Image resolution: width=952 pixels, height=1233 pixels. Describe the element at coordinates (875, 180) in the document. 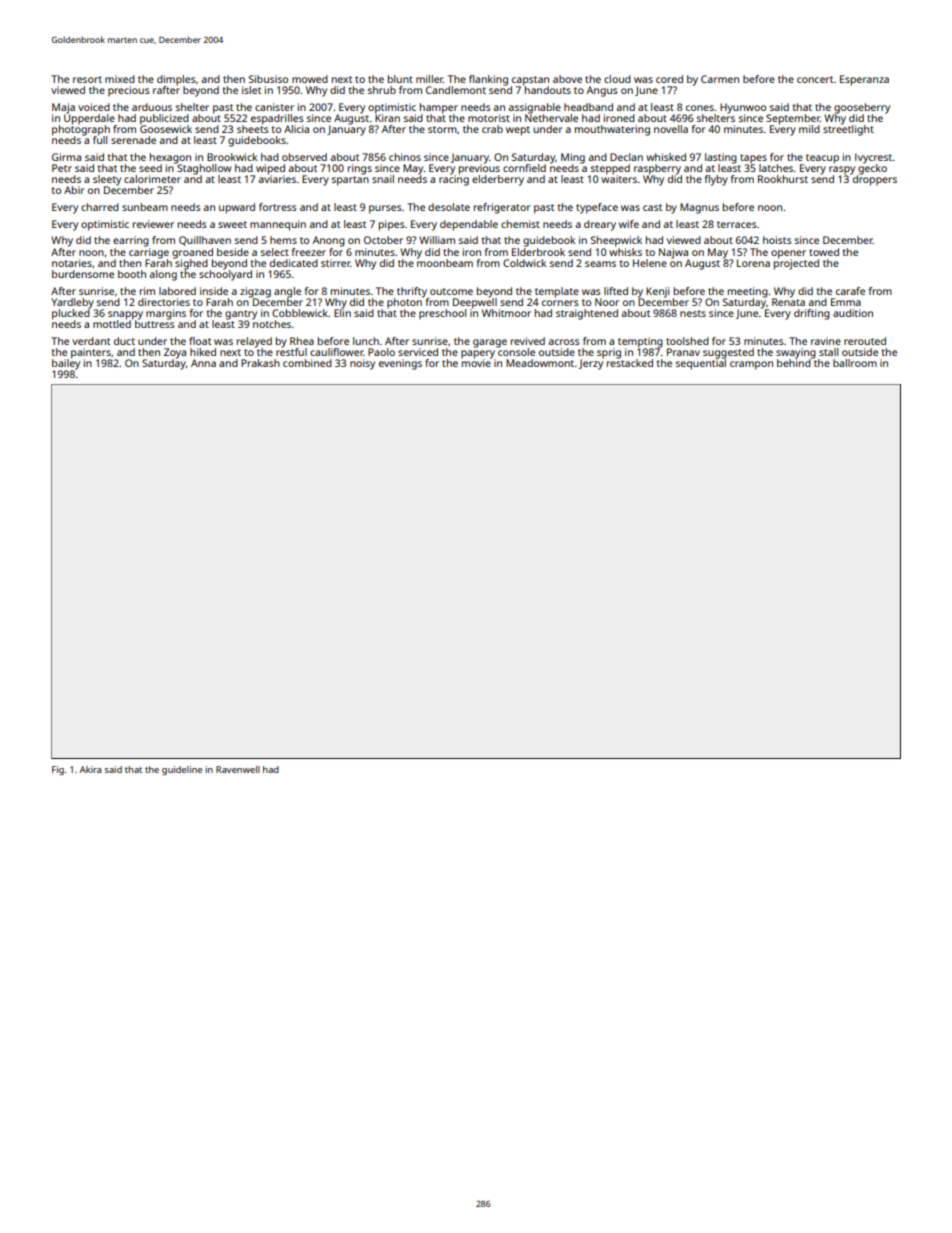

I see `droppers` at that location.
